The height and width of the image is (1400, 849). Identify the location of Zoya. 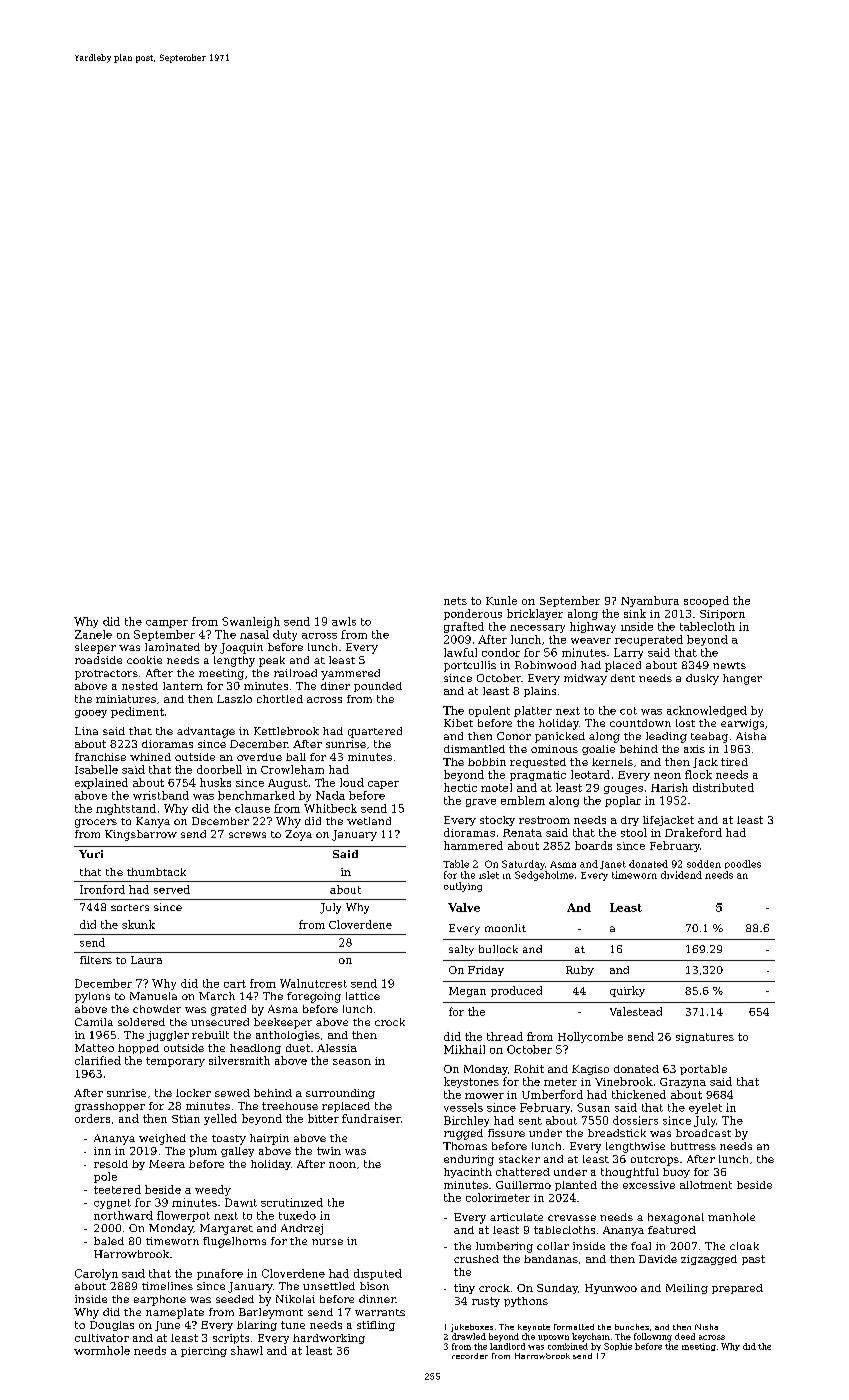
(298, 835).
